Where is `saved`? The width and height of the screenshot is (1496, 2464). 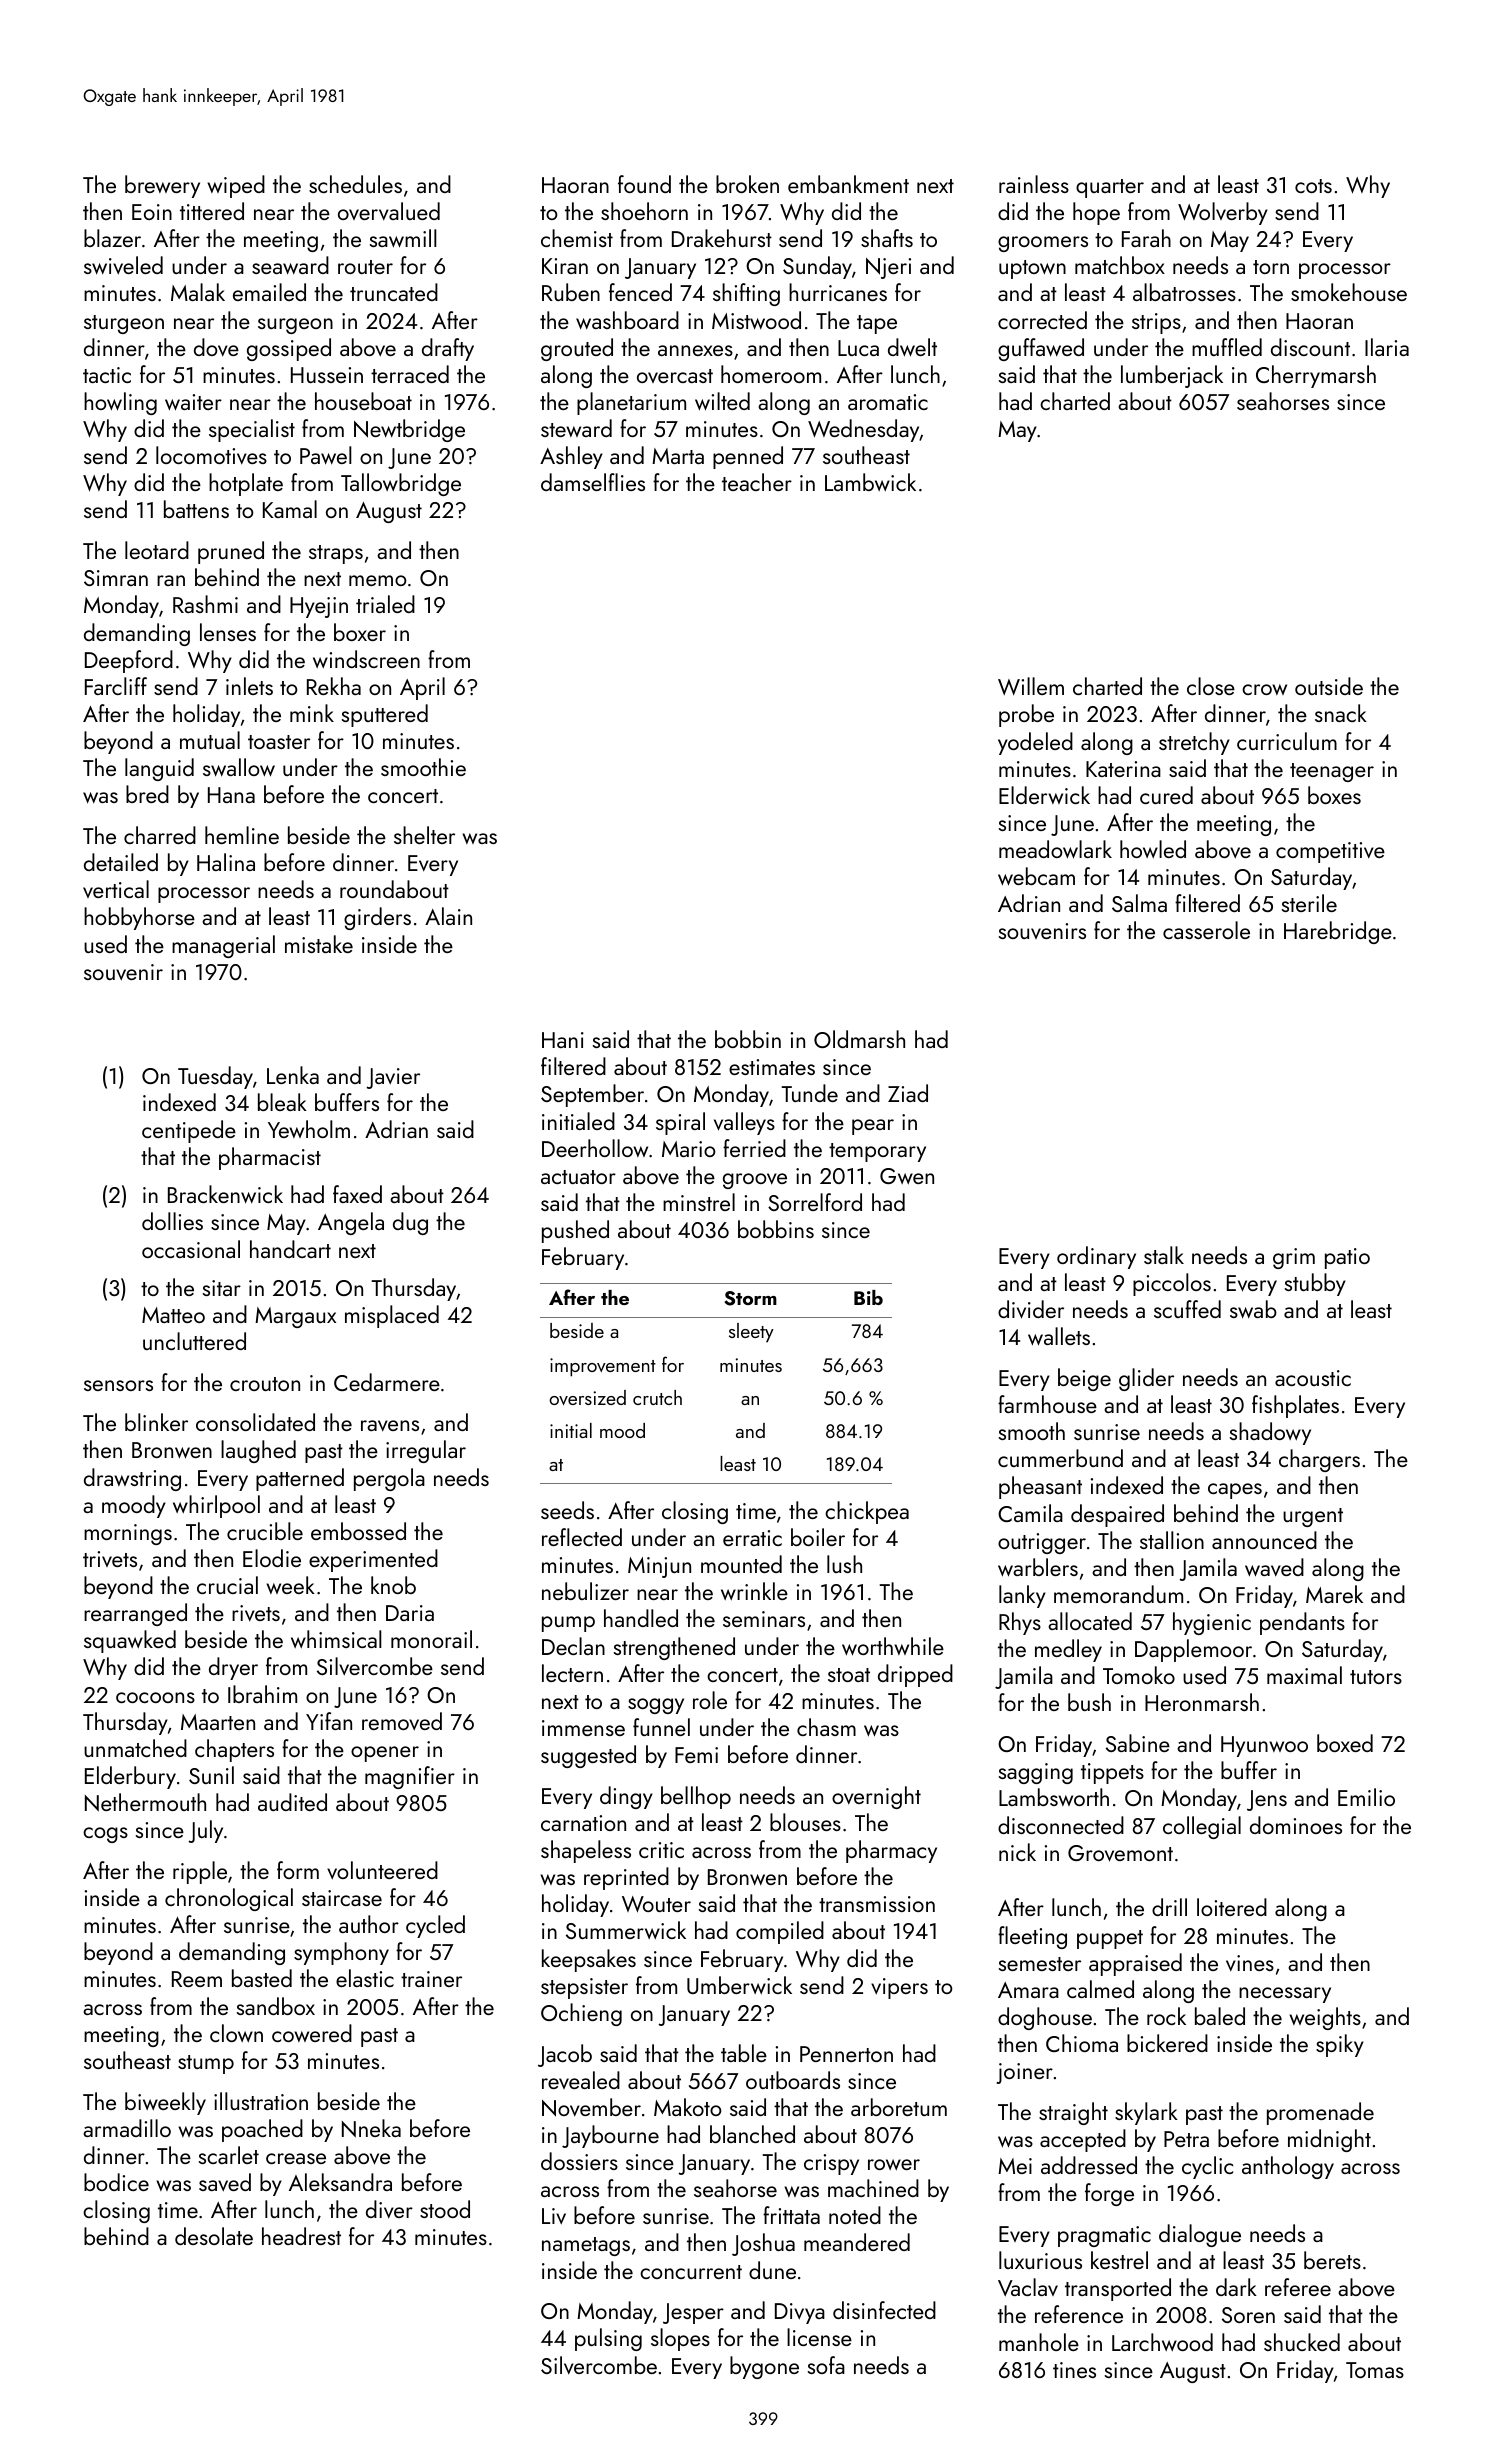
saved is located at coordinates (225, 2182).
